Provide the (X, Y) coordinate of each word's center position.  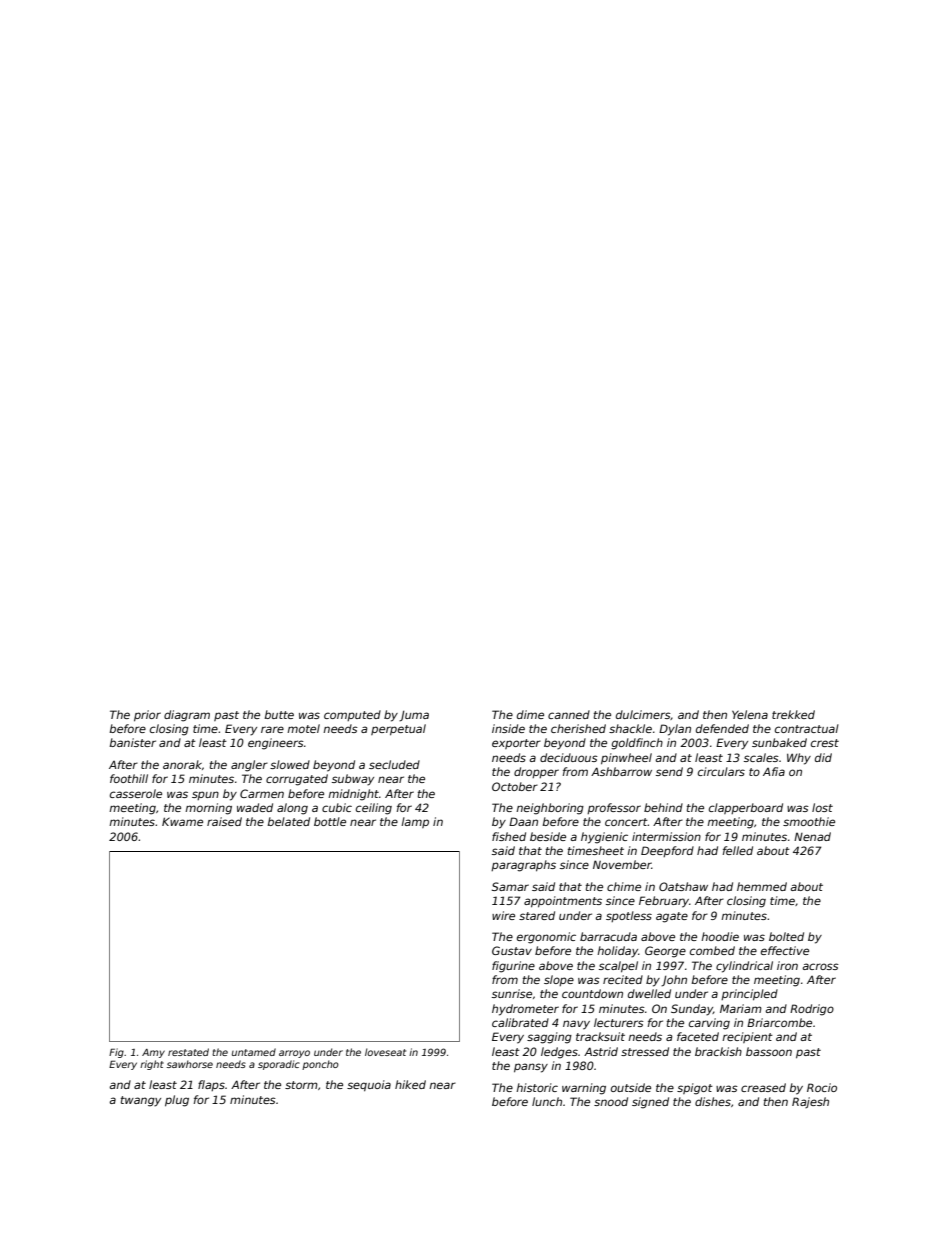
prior (147, 716)
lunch (547, 1101)
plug (177, 1101)
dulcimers (643, 714)
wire (503, 915)
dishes (713, 1101)
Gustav (512, 950)
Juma (414, 716)
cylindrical (744, 967)
